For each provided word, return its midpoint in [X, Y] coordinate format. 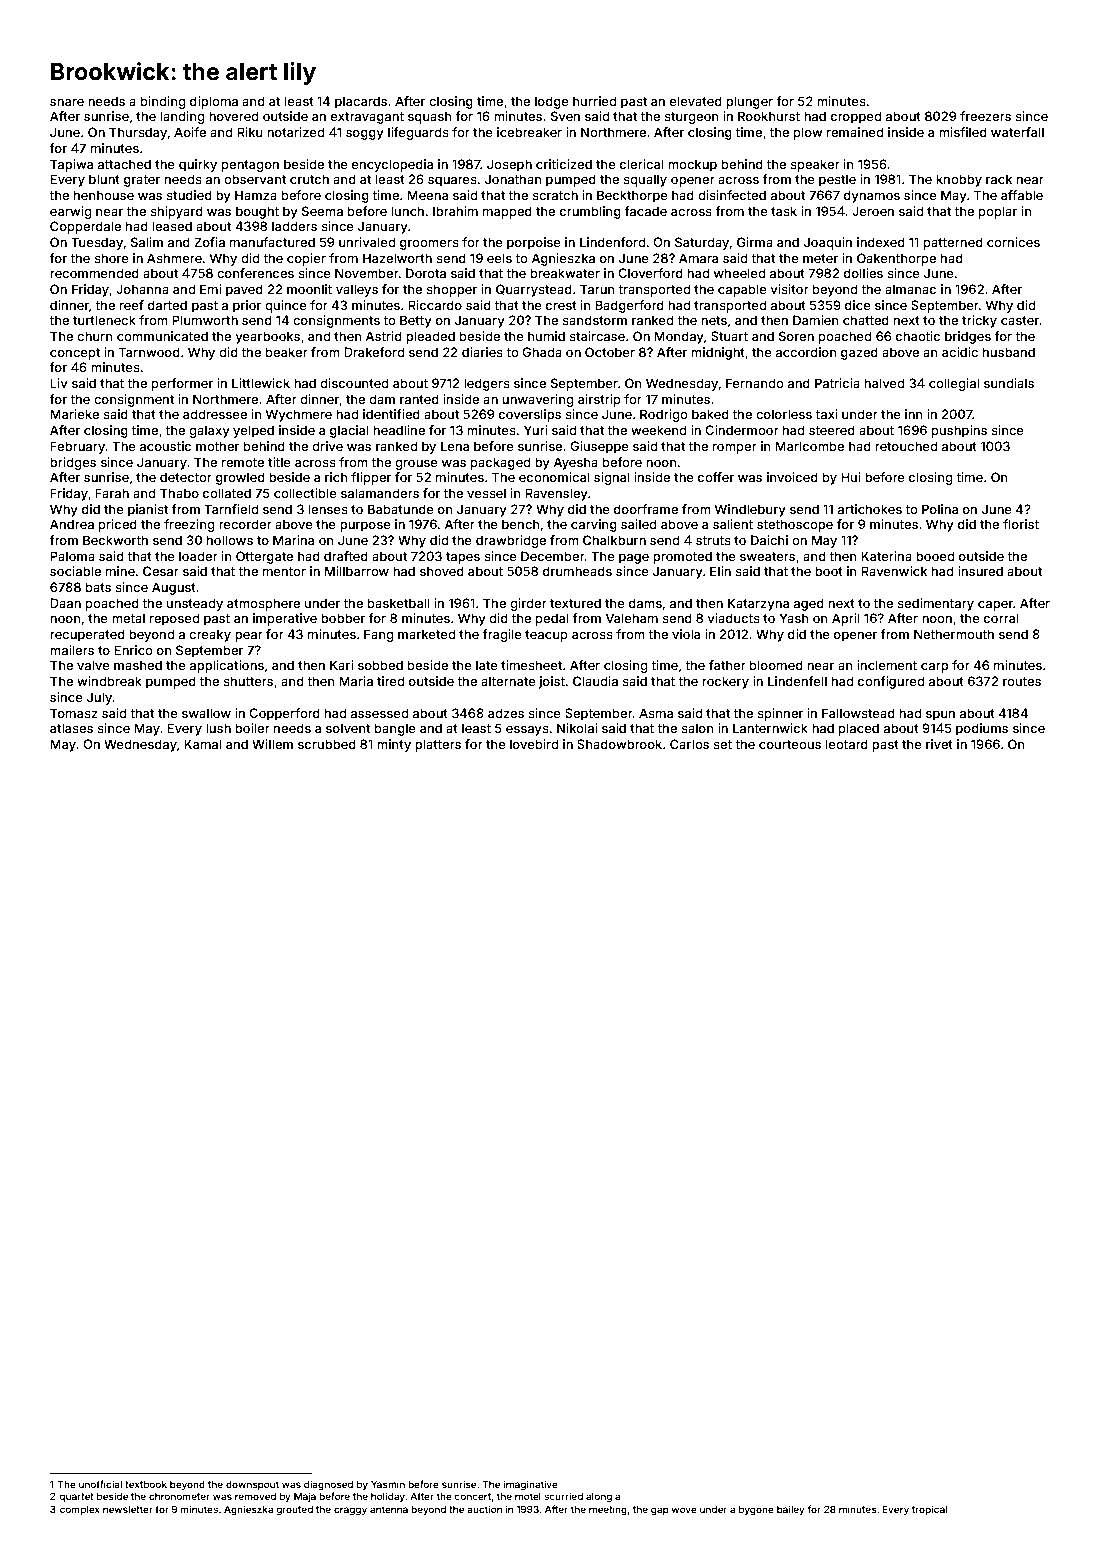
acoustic [165, 446]
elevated [696, 101]
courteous [790, 744]
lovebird [534, 744]
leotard [847, 744]
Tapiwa [71, 165]
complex [80, 1510]
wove [684, 1510]
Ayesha [576, 463]
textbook [146, 1484]
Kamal [202, 744]
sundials [1009, 383]
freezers [985, 116]
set [722, 744]
